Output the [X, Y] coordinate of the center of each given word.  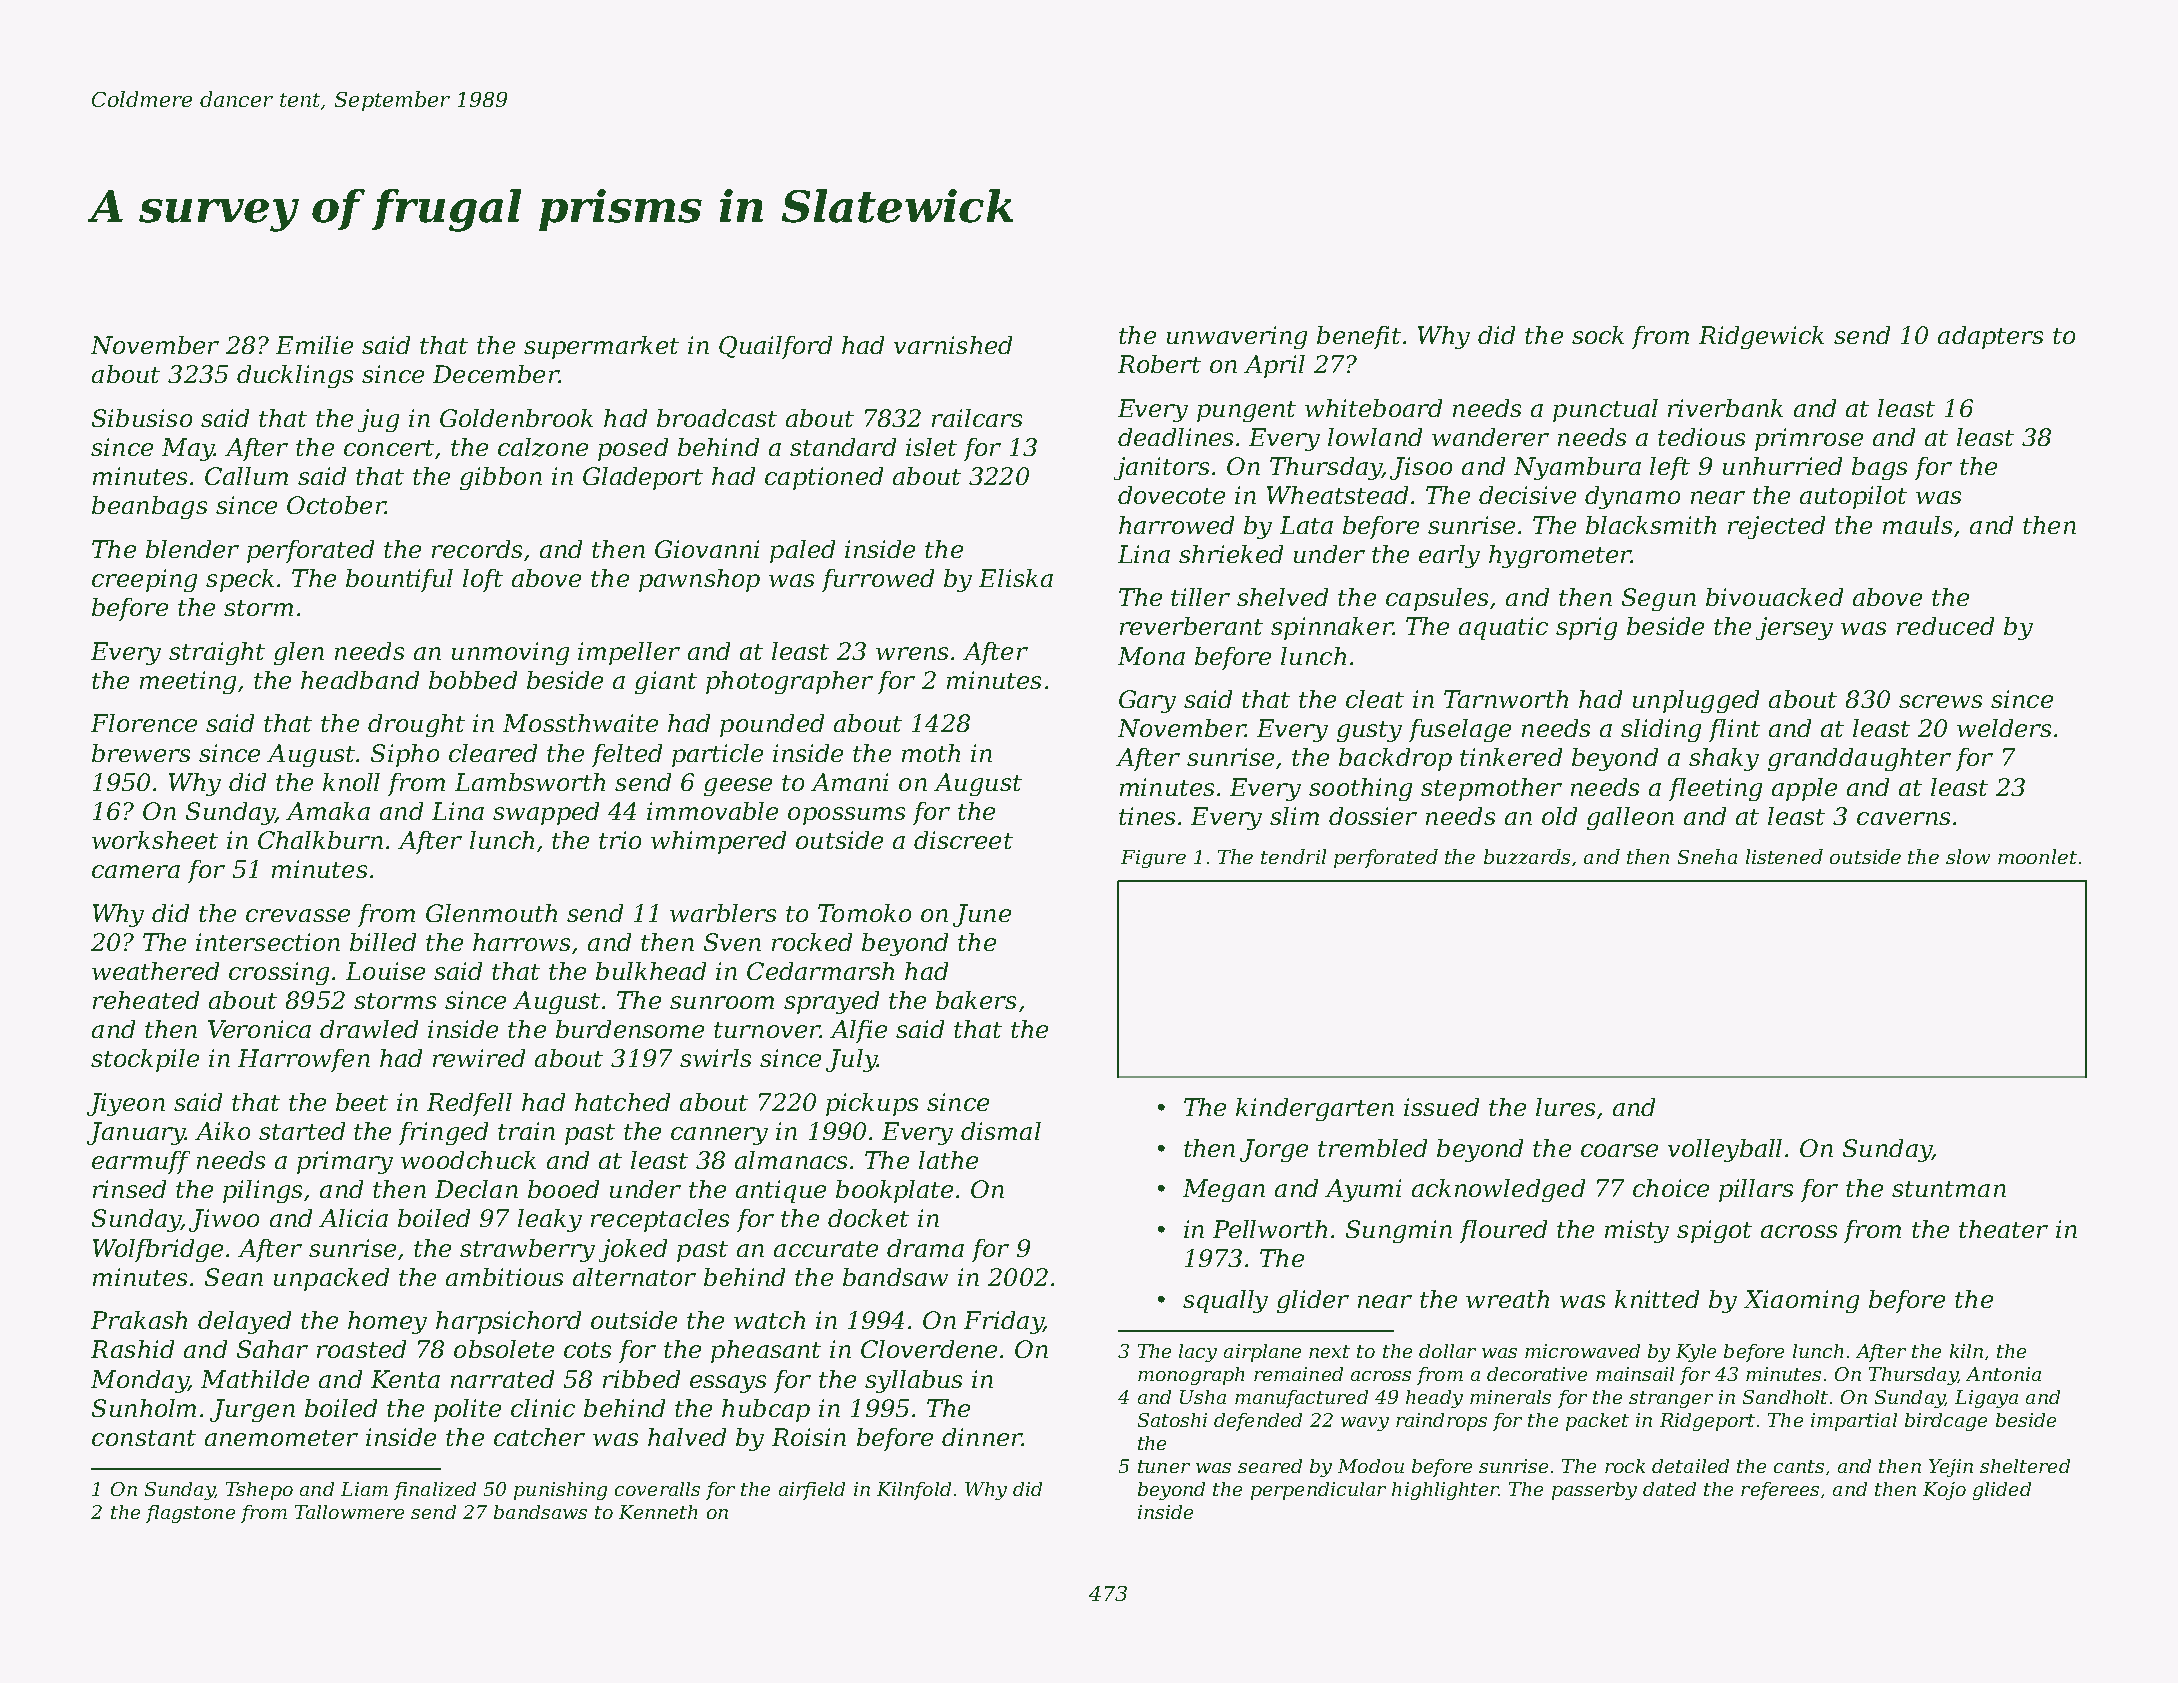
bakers [976, 1000]
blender [192, 549]
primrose [1809, 439]
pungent [1246, 411]
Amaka [328, 811]
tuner [1164, 1466]
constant [144, 1438]
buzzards [1527, 856]
